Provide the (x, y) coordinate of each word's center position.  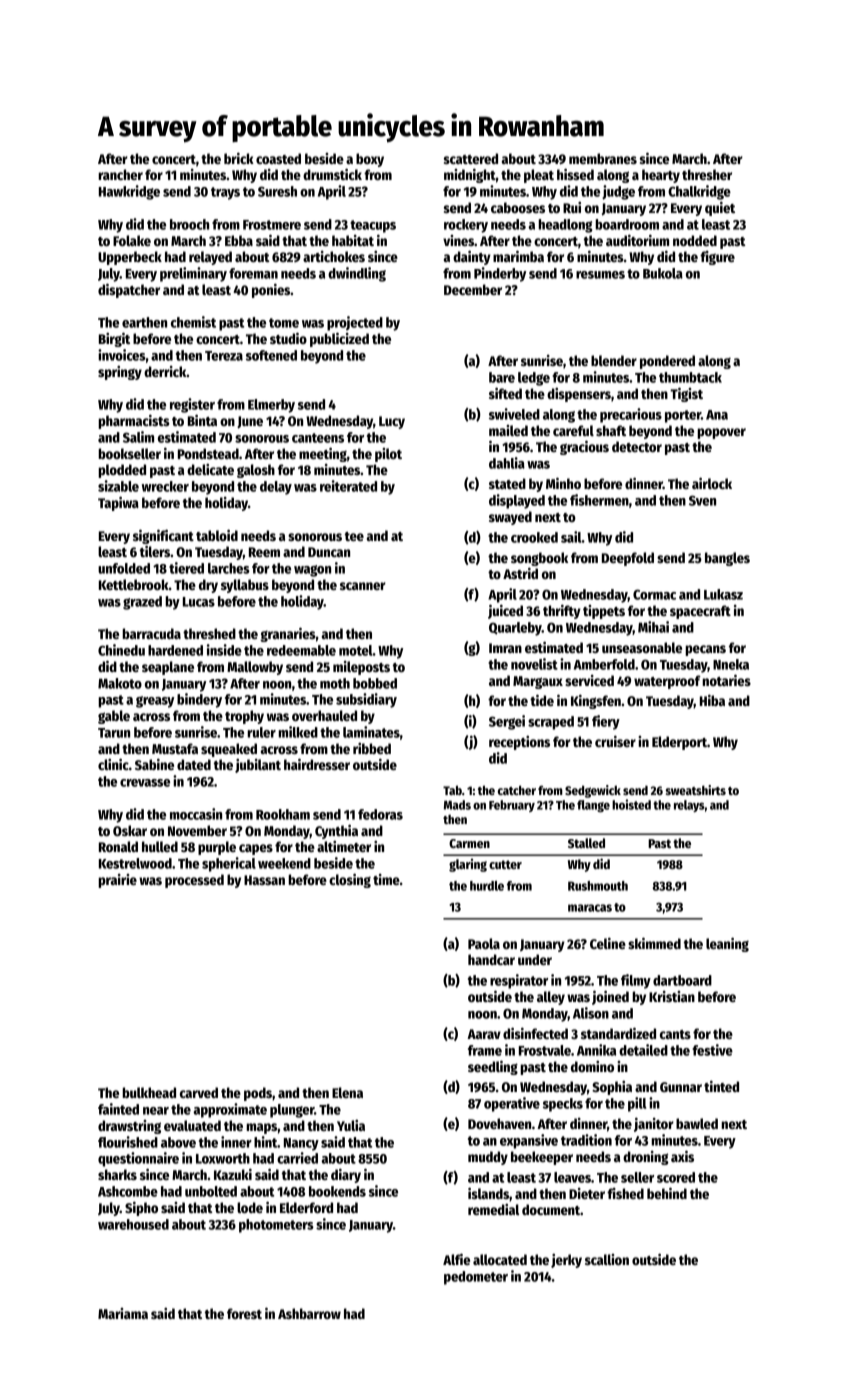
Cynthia (336, 831)
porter (683, 416)
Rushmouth (598, 886)
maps (261, 1128)
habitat (353, 240)
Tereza (224, 356)
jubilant (258, 766)
